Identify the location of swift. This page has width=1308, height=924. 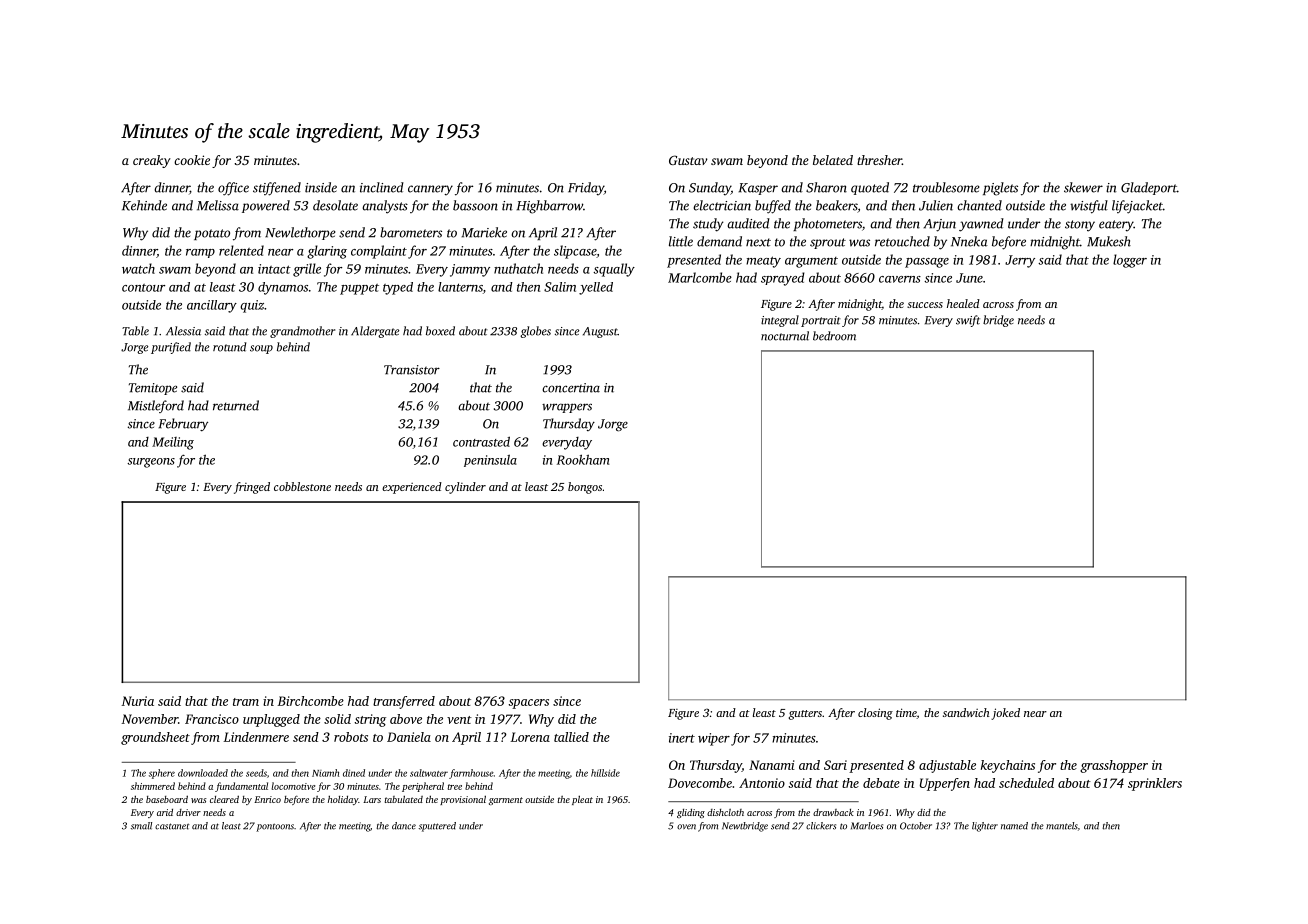
(968, 321).
